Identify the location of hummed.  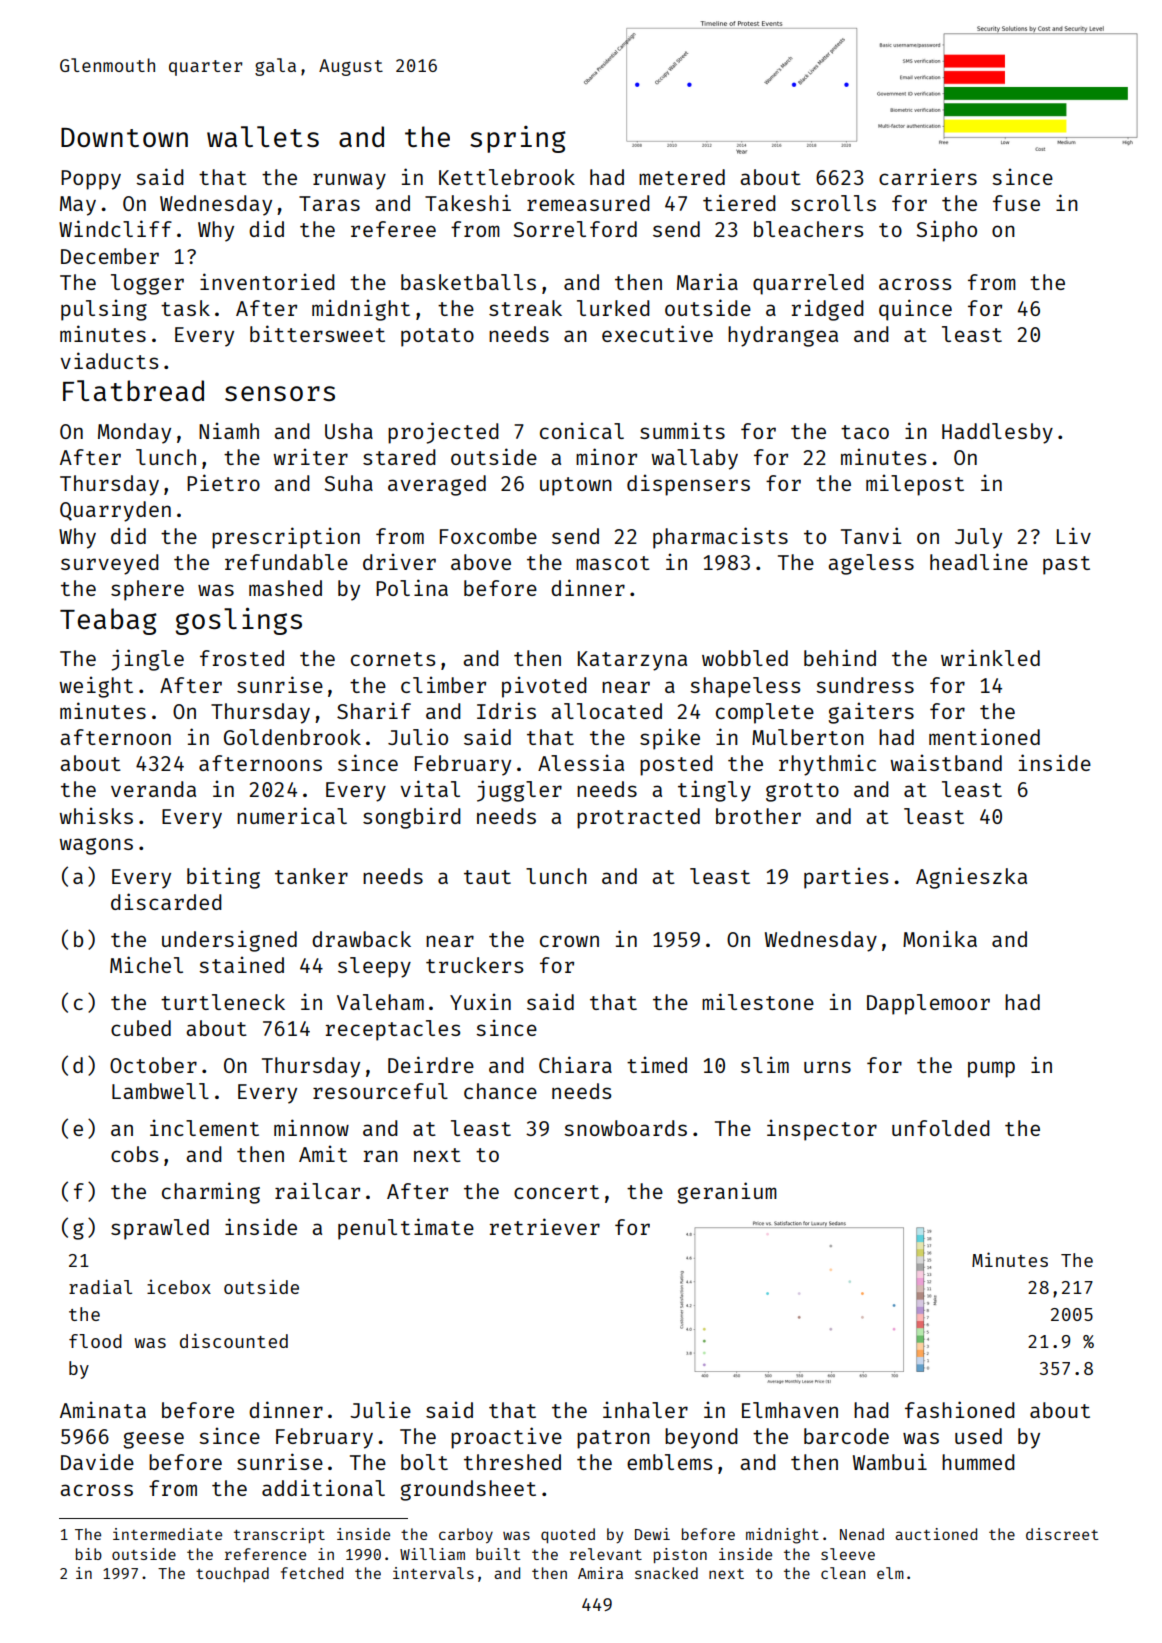
(978, 1462).
